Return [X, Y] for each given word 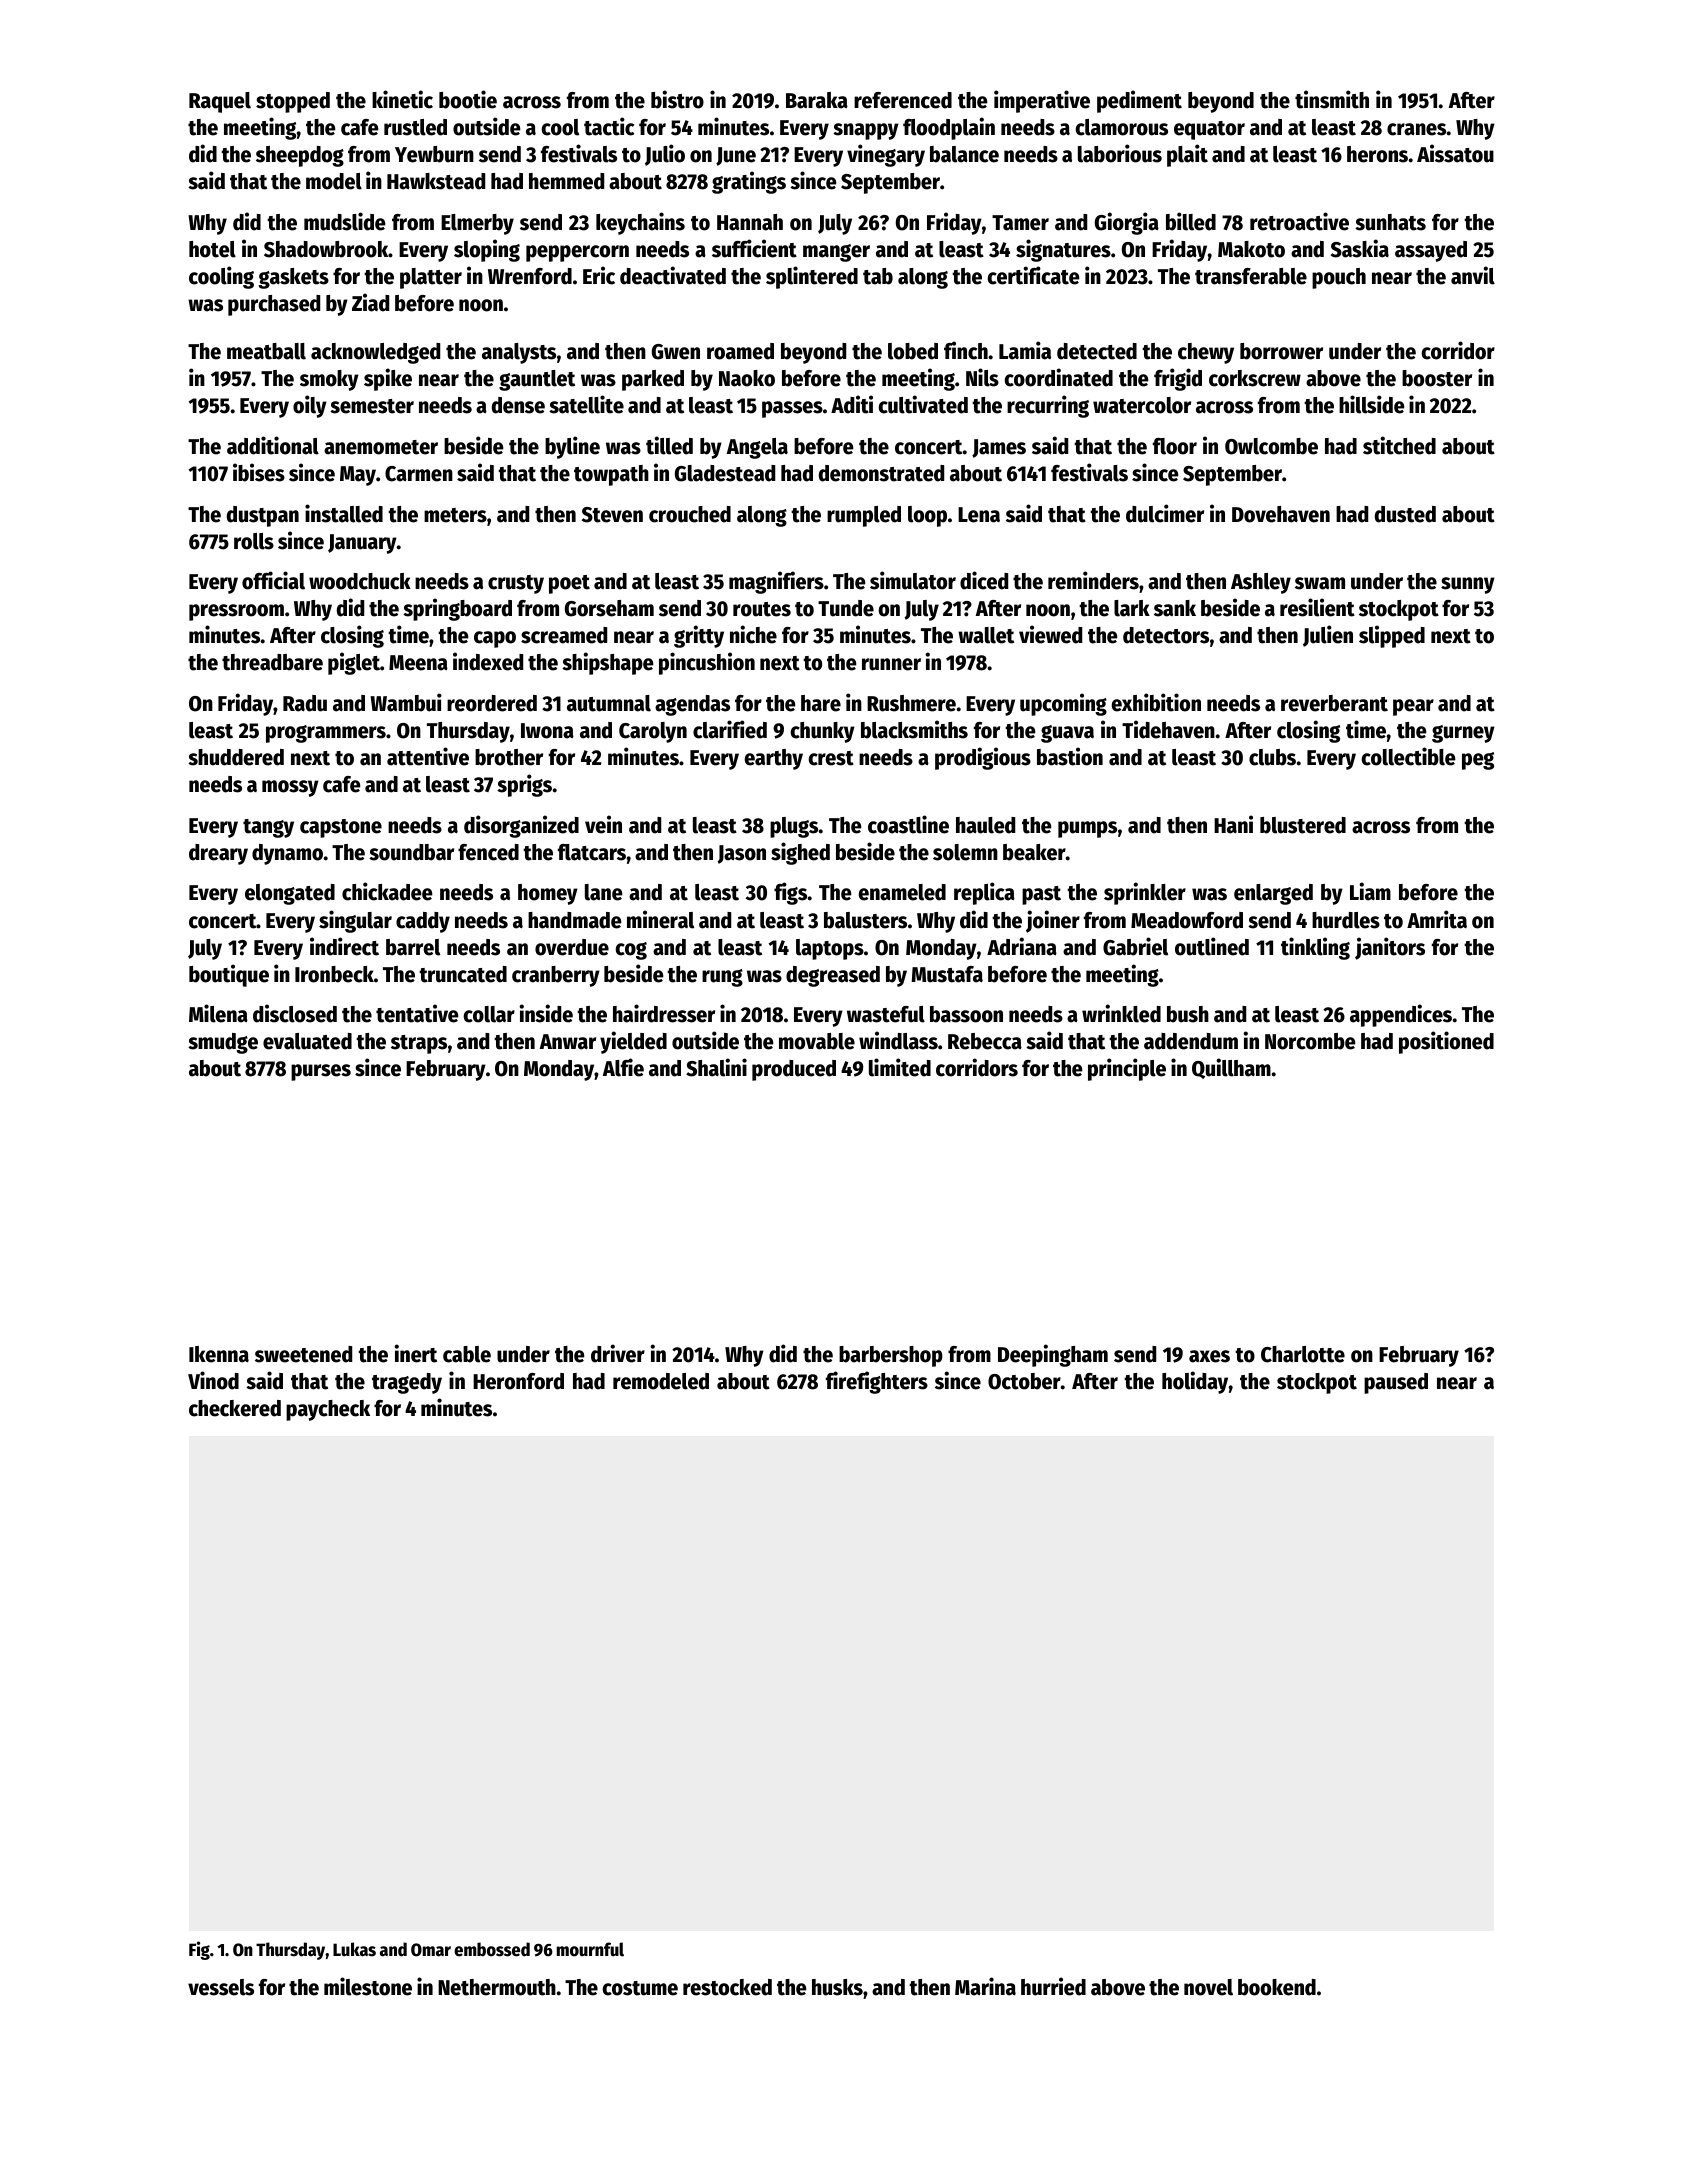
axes [1209, 1356]
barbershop [891, 1356]
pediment [1139, 101]
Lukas [354, 1949]
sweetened [303, 1354]
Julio [665, 155]
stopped [293, 102]
